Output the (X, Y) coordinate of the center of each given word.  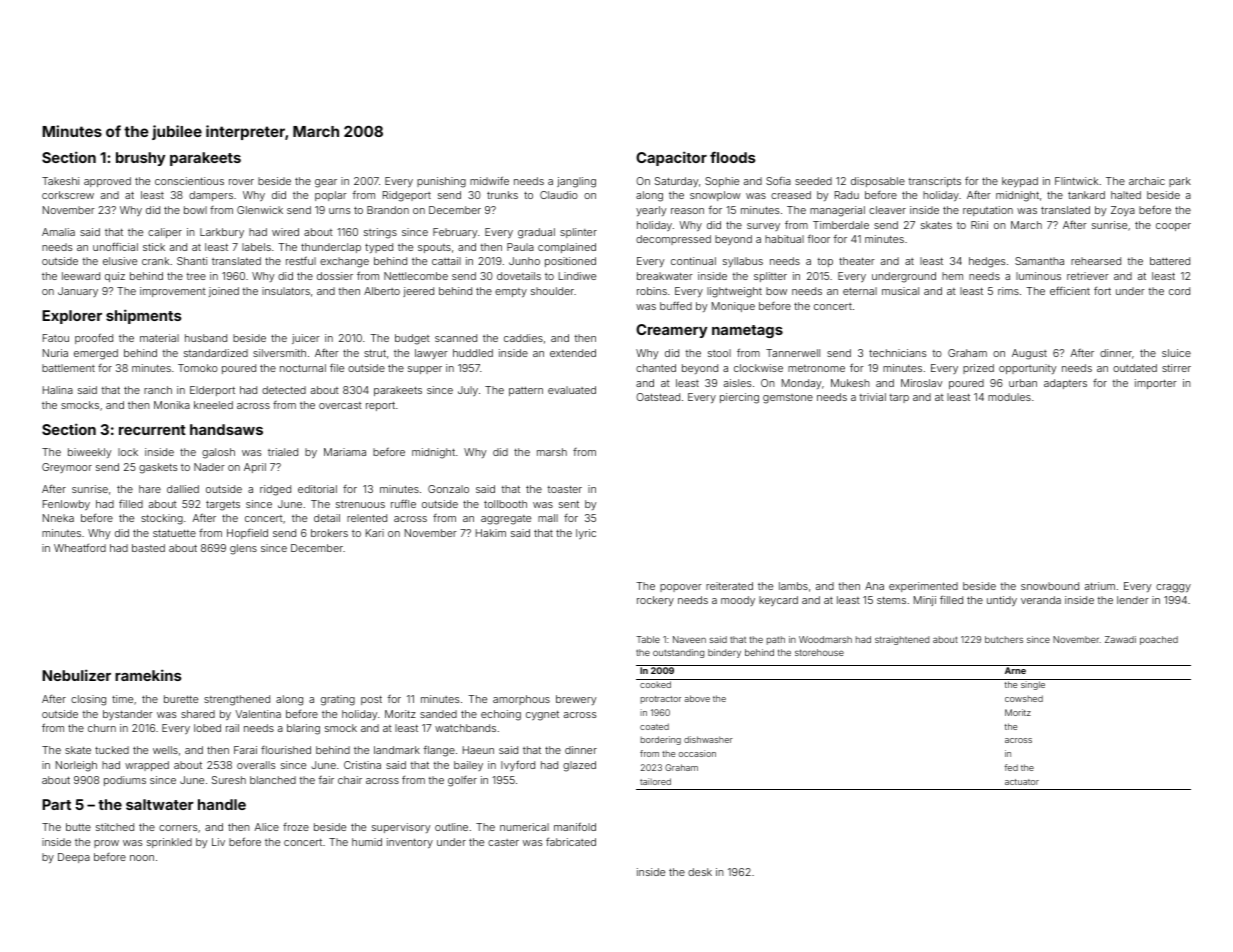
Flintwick (1076, 181)
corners (178, 828)
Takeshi (60, 181)
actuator (1022, 782)
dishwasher (708, 739)
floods (732, 157)
